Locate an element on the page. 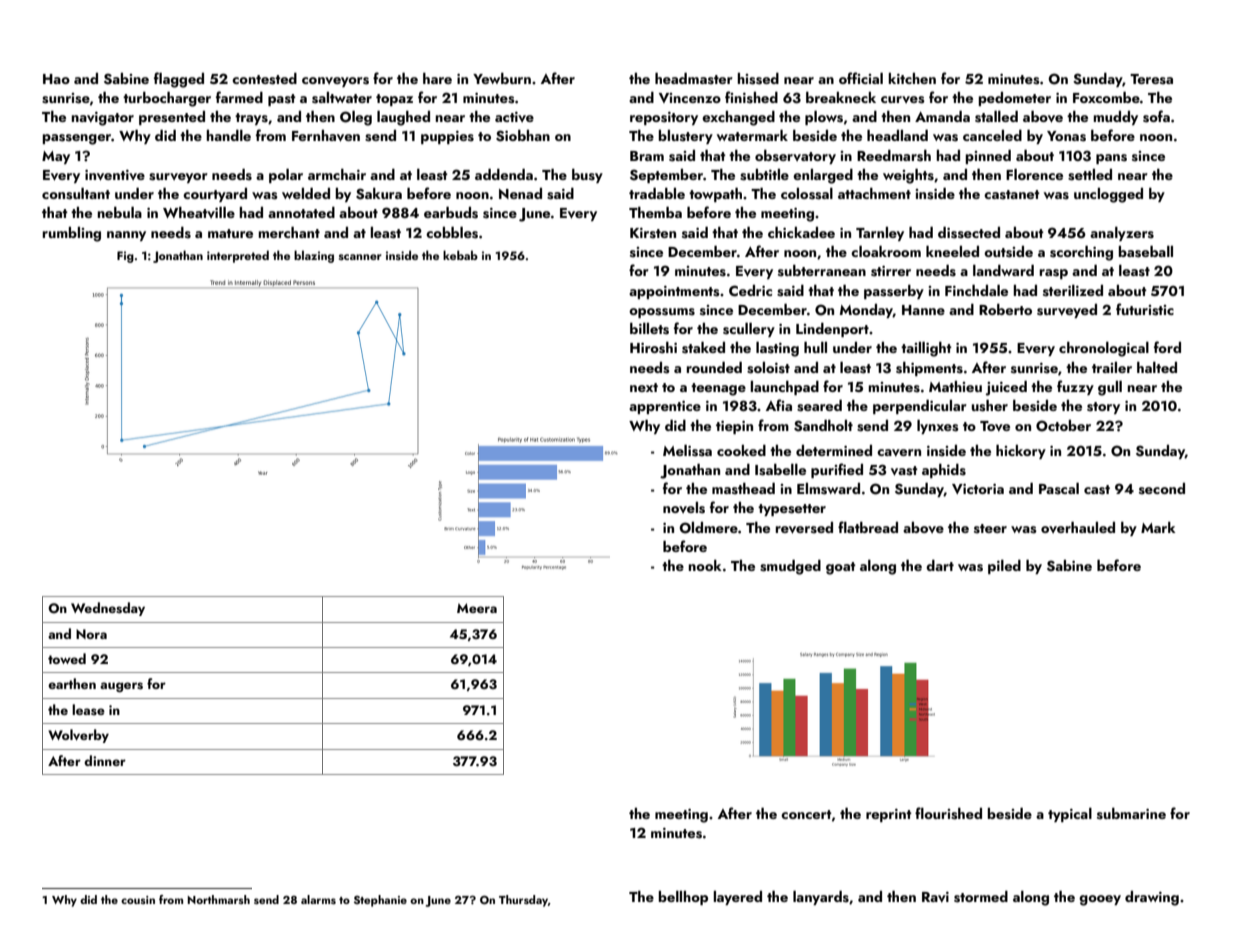  Sakura is located at coordinates (379, 194).
